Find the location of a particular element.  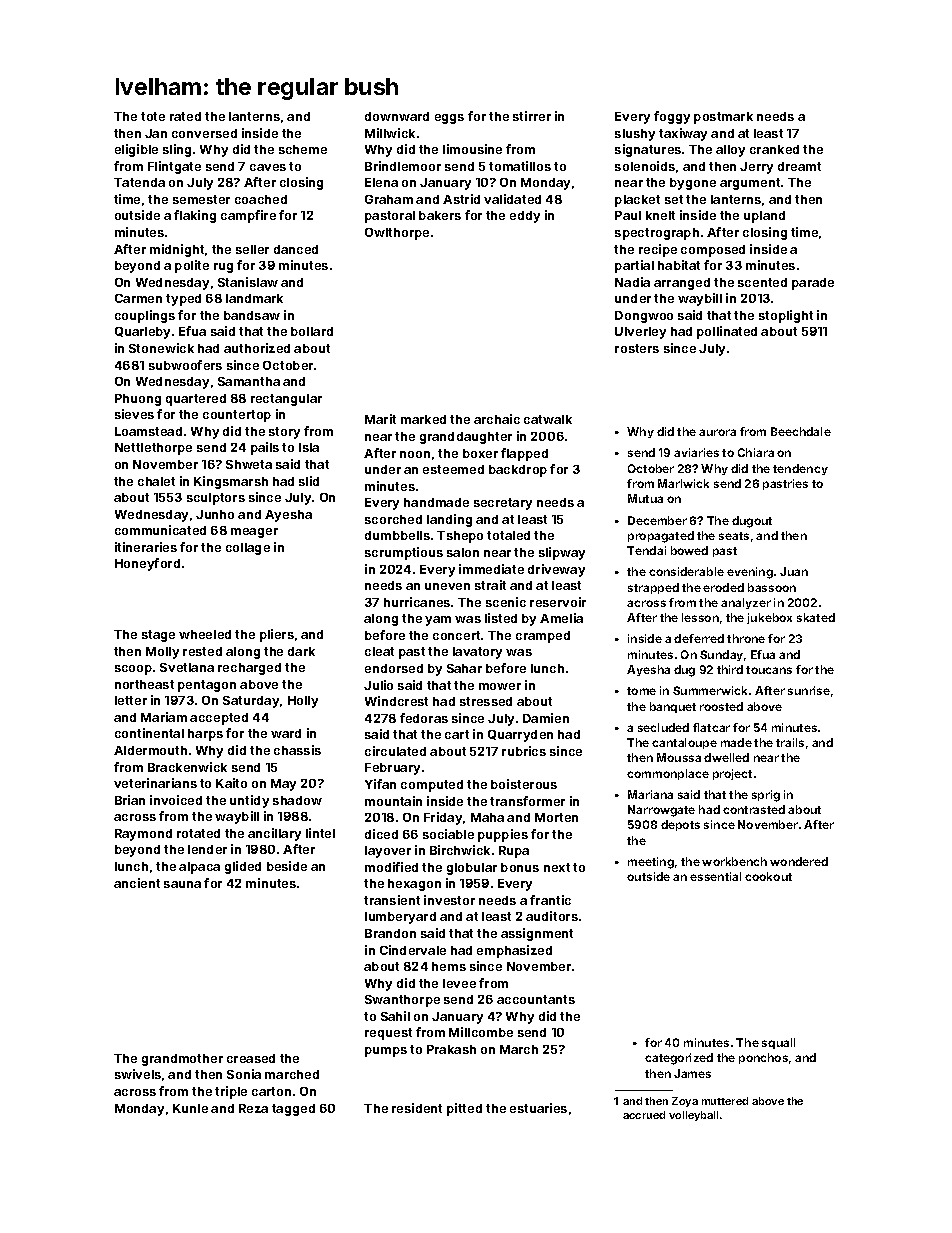

stirrer is located at coordinates (532, 116).
